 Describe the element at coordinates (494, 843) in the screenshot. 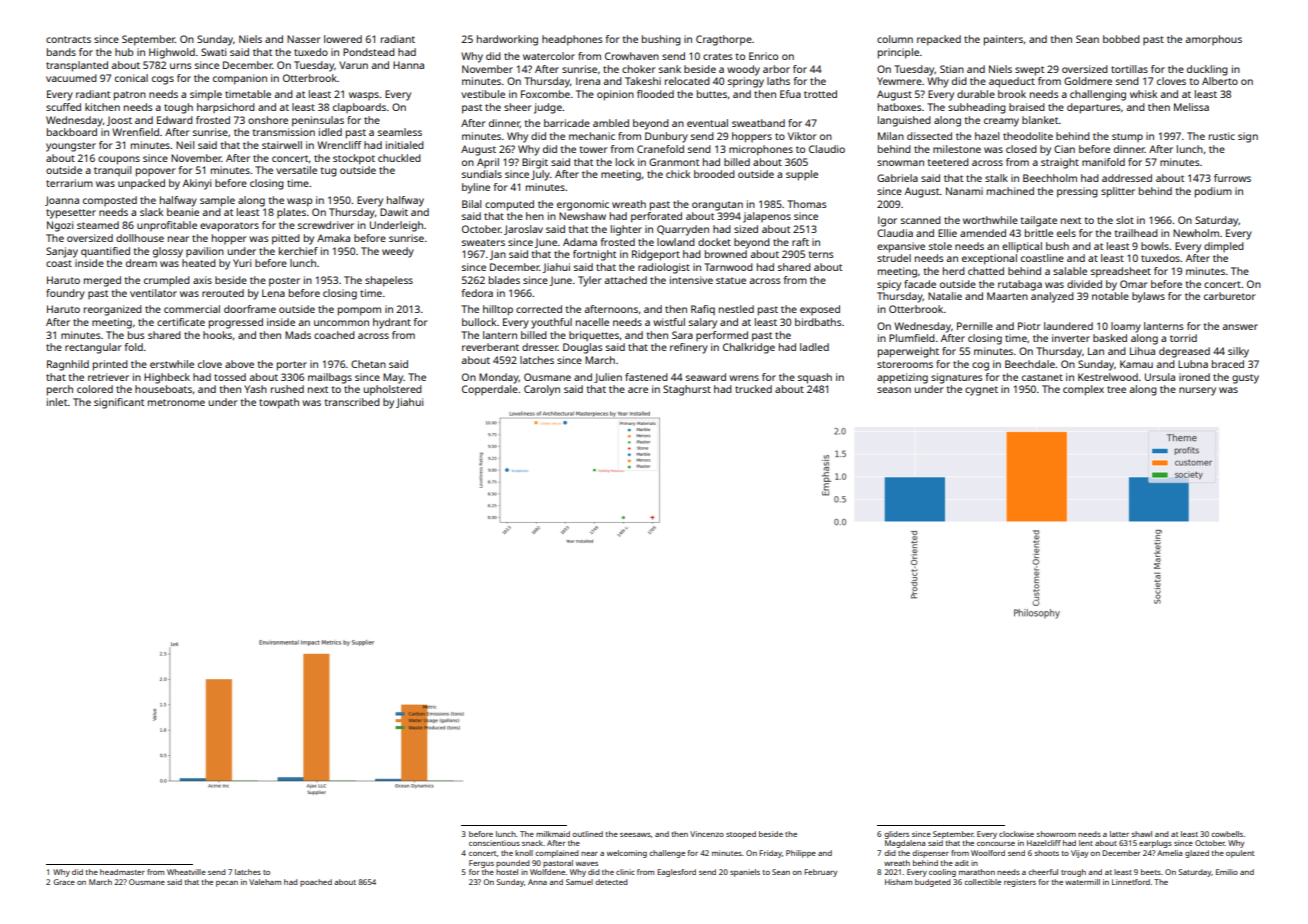

I see `conscientious` at that location.
